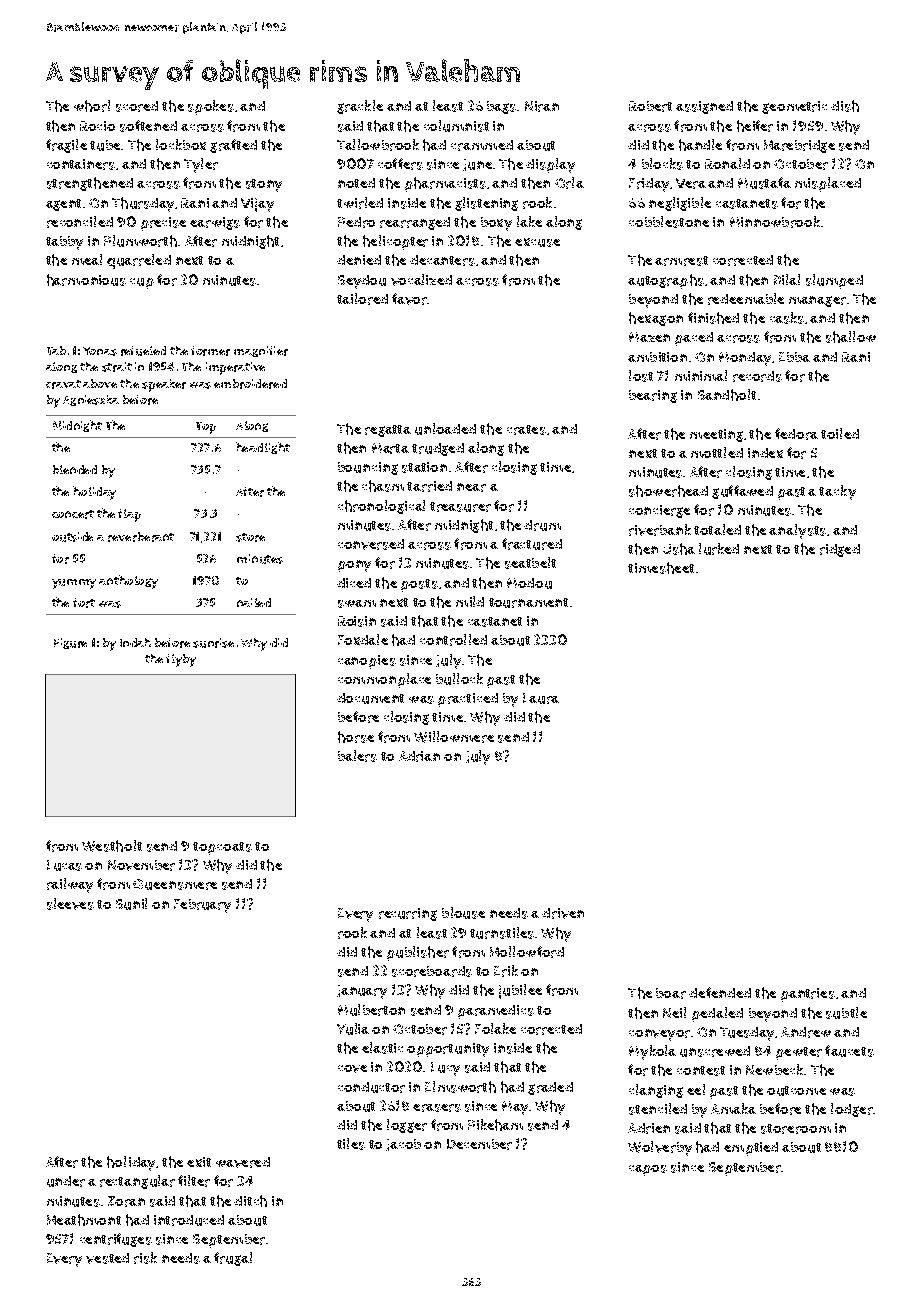 Image resolution: width=924 pixels, height=1308 pixels. What do you see at coordinates (64, 865) in the page?
I see `Lucas` at bounding box center [64, 865].
